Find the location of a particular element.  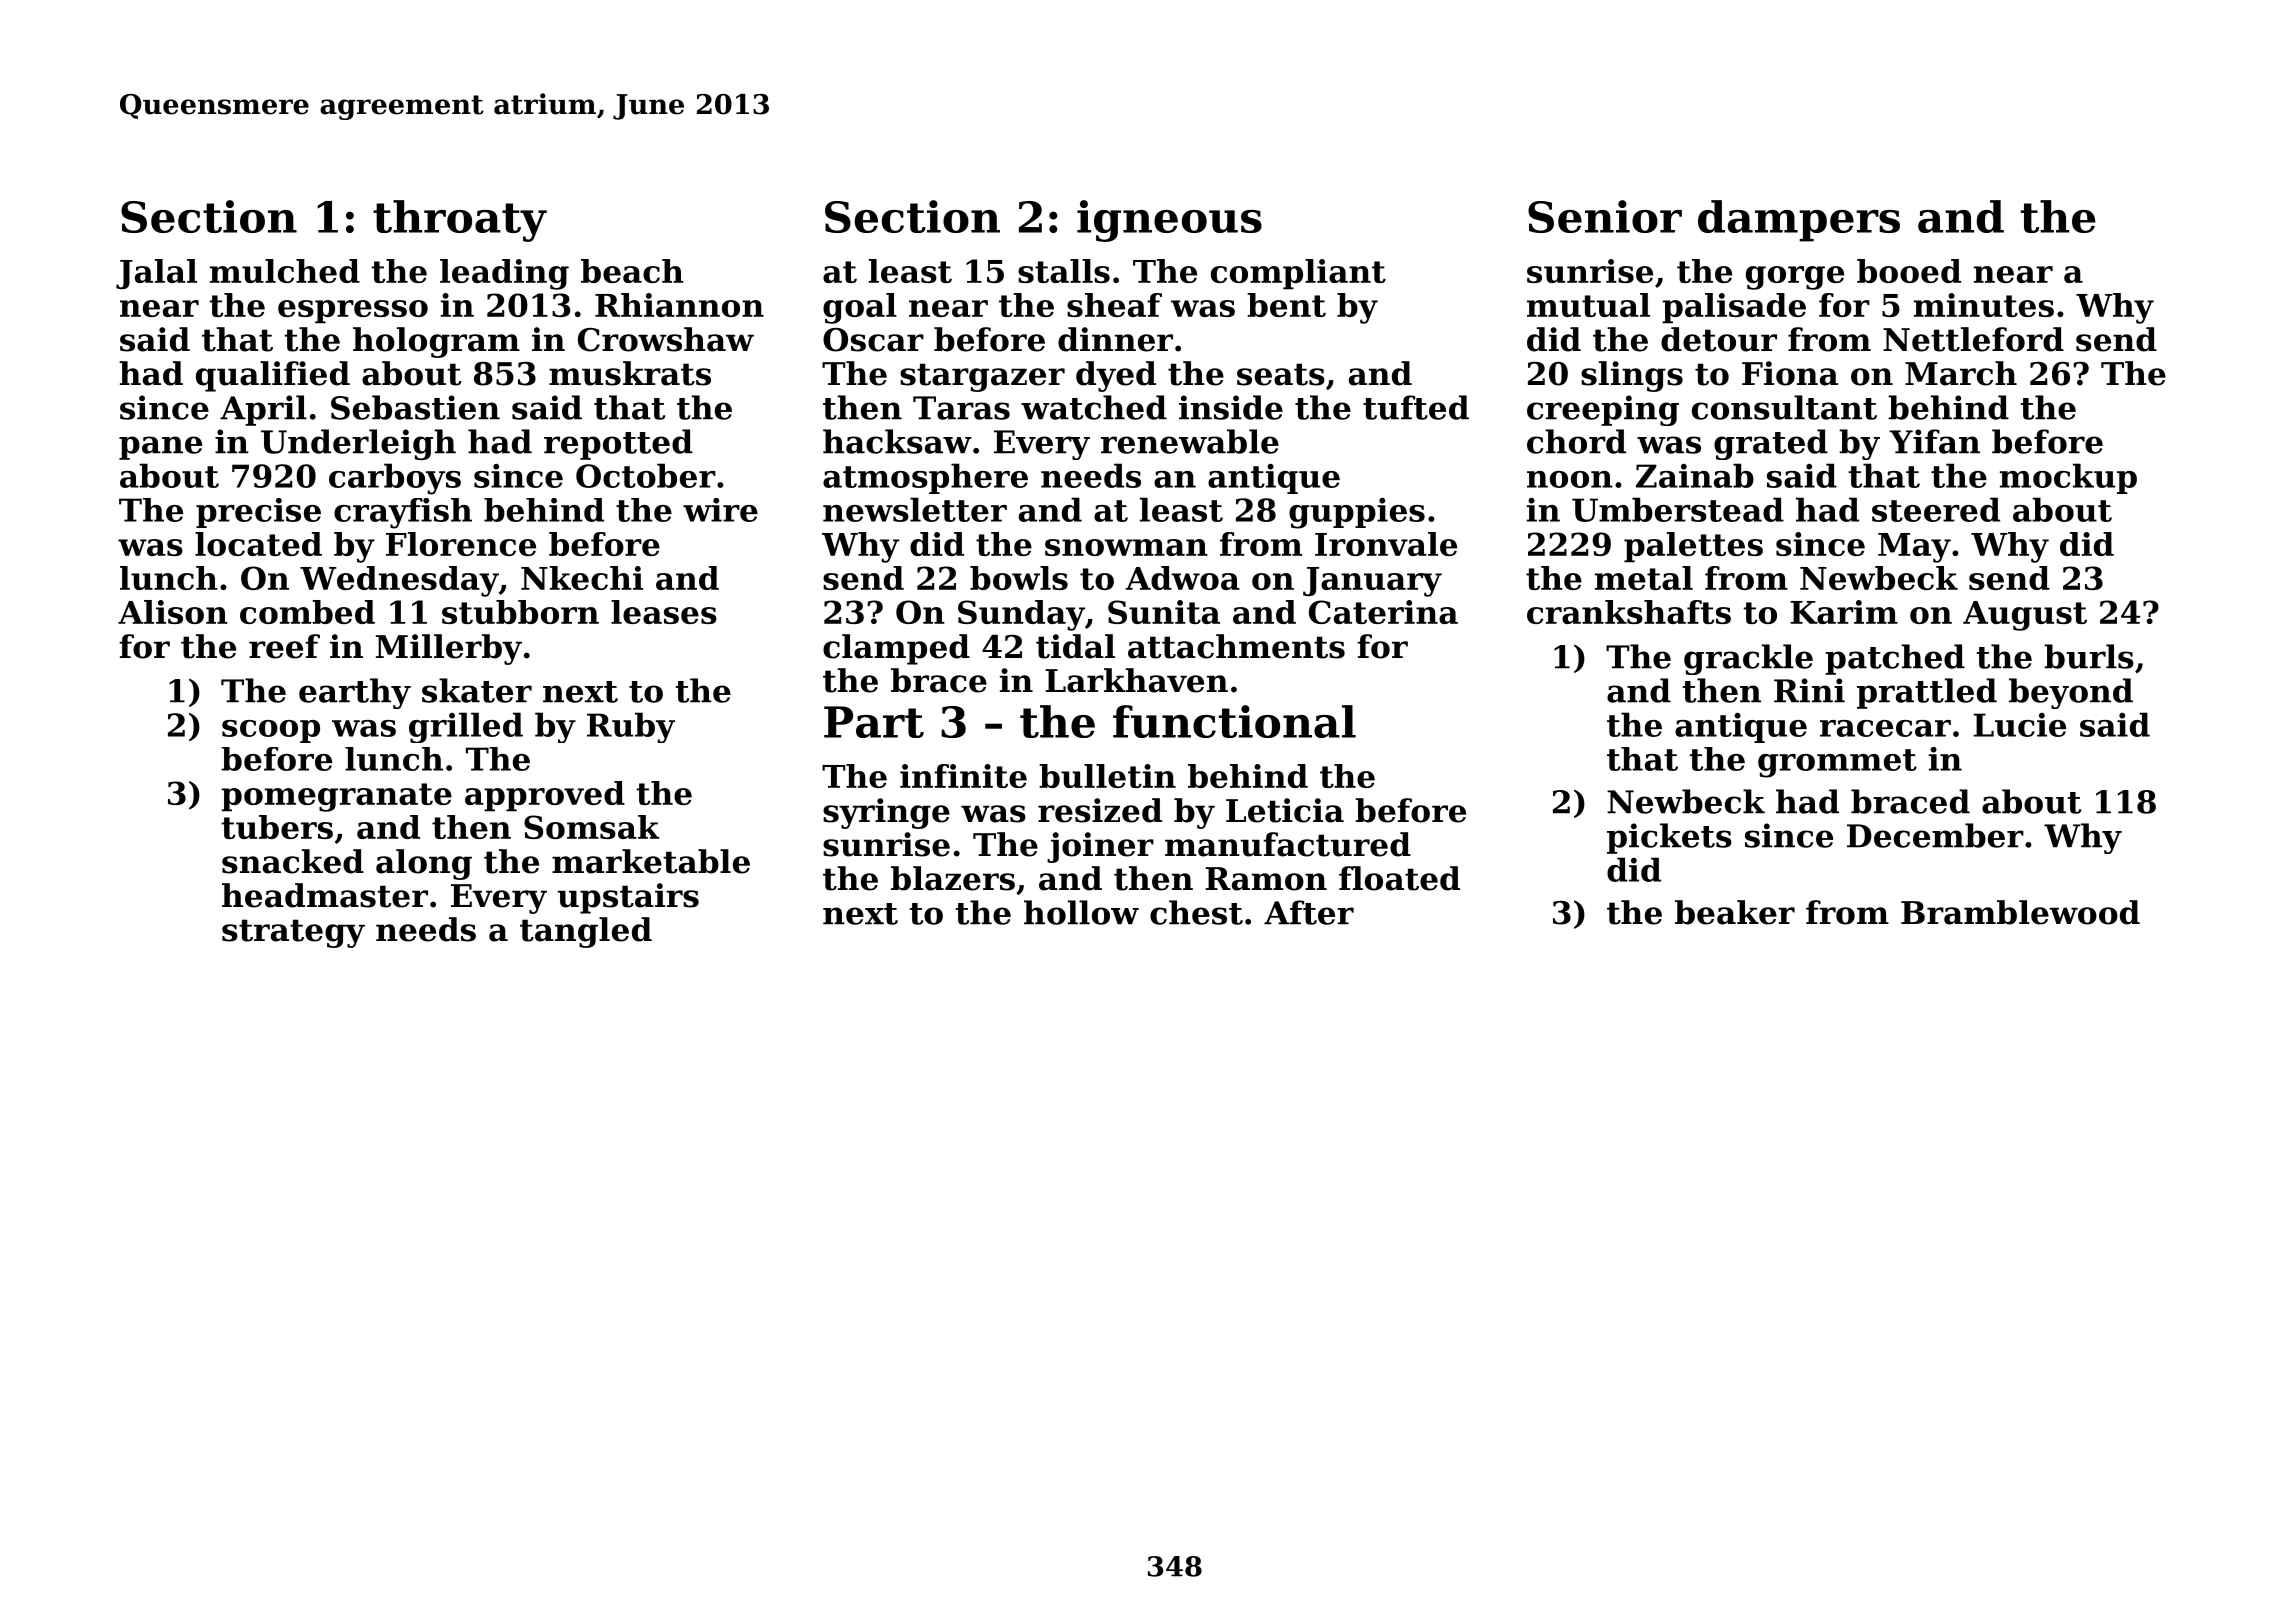

pane is located at coordinates (160, 448).
